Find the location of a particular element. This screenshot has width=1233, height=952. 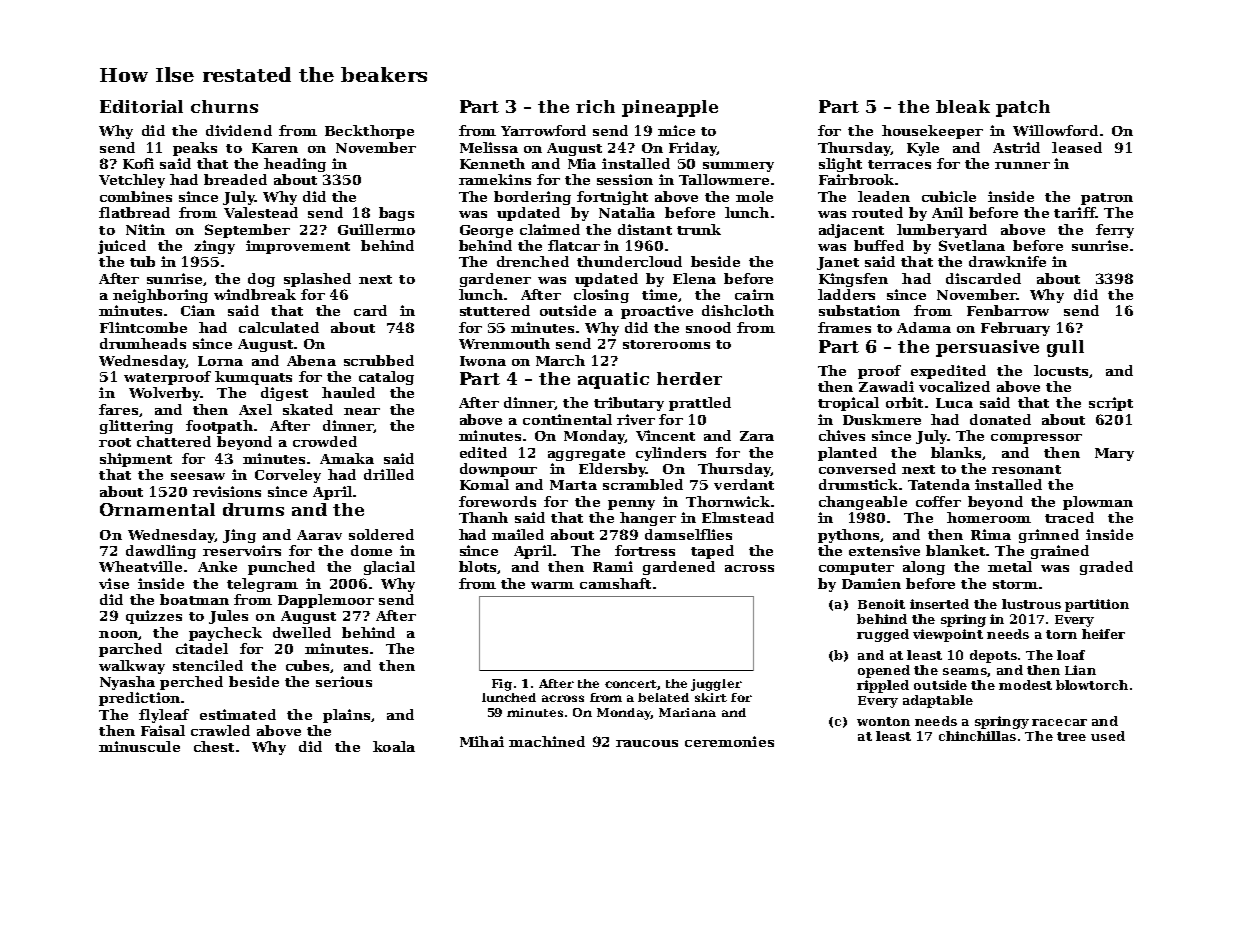

kumquats is located at coordinates (253, 378).
